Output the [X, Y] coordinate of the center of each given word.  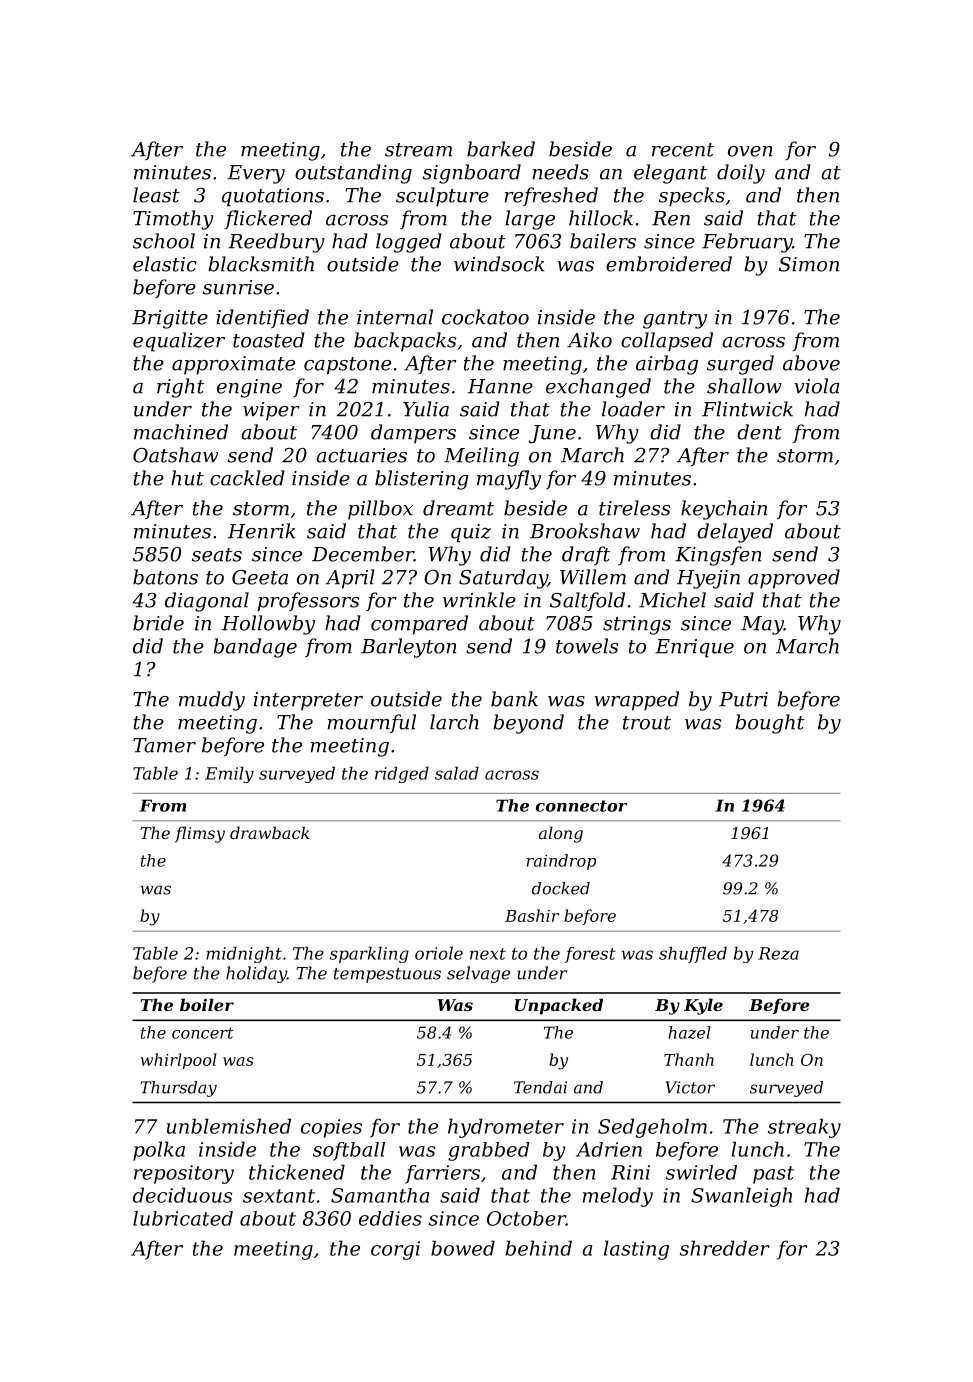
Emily [229, 775]
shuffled [693, 955]
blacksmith [261, 264]
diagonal [207, 602]
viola [816, 386]
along [561, 834]
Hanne [500, 386]
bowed [463, 1248]
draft [586, 555]
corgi [395, 1250]
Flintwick [747, 409]
